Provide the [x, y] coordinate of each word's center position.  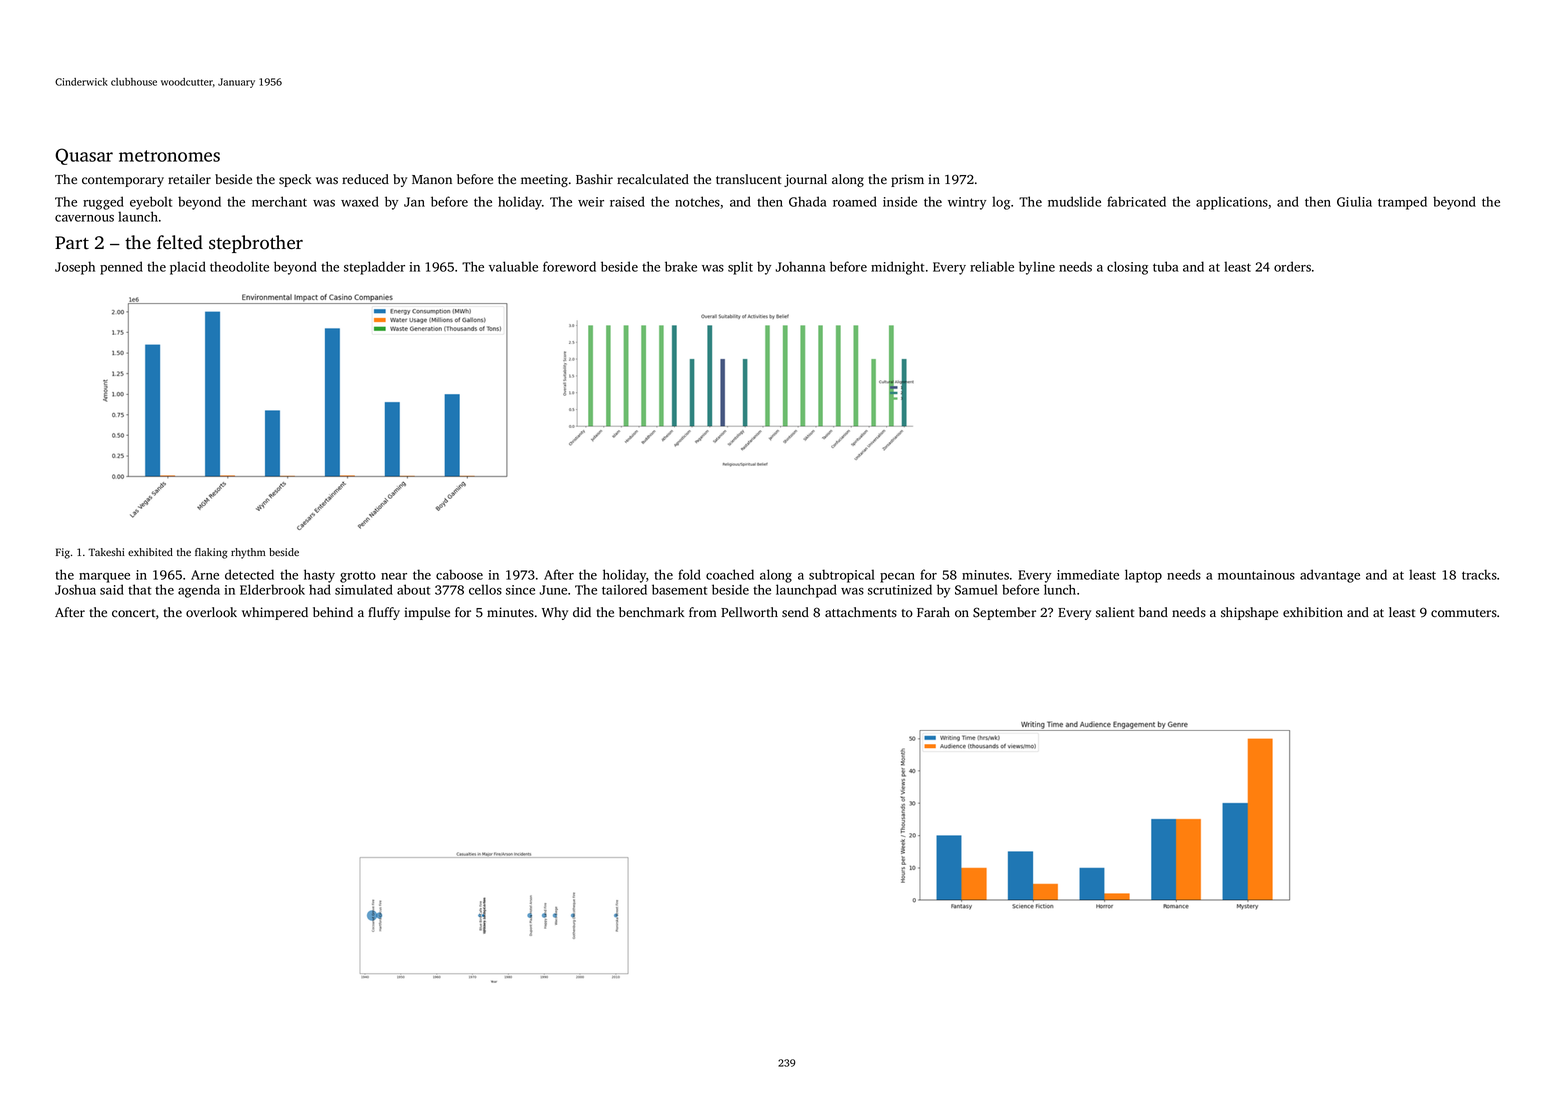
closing [1127, 268]
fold [689, 574]
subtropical [842, 576]
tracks [1479, 574]
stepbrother [256, 244]
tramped [1402, 203]
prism [907, 180]
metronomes [169, 156]
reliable [992, 266]
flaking [211, 553]
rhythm [248, 553]
